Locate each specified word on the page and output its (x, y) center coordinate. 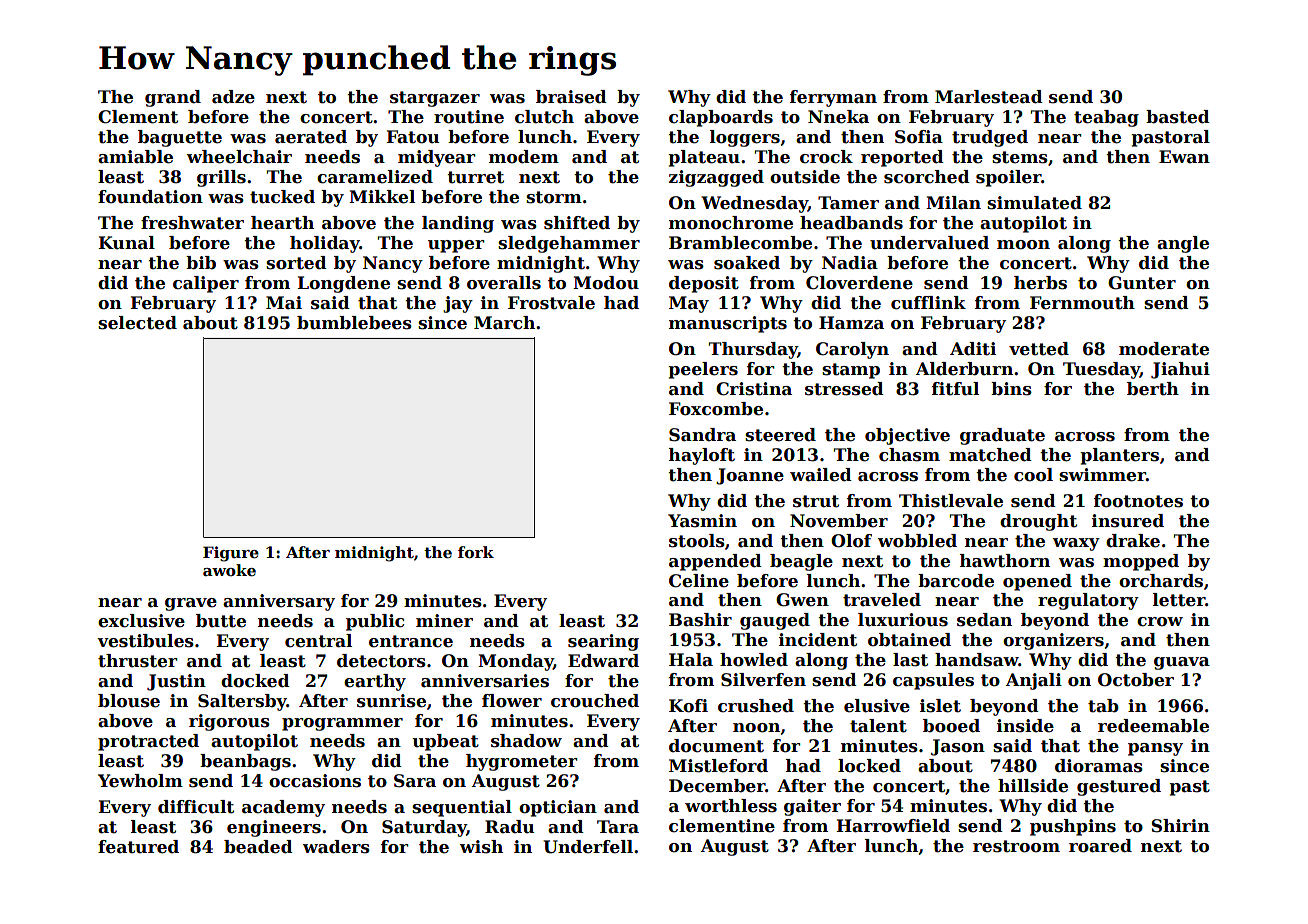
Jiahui (1180, 370)
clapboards (721, 118)
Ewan (1184, 157)
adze (233, 97)
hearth (282, 223)
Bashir (700, 620)
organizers (1053, 641)
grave (191, 604)
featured (138, 847)
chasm (909, 455)
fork (476, 552)
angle (1183, 244)
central (318, 641)
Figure (231, 554)
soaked (747, 263)
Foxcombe (716, 409)
